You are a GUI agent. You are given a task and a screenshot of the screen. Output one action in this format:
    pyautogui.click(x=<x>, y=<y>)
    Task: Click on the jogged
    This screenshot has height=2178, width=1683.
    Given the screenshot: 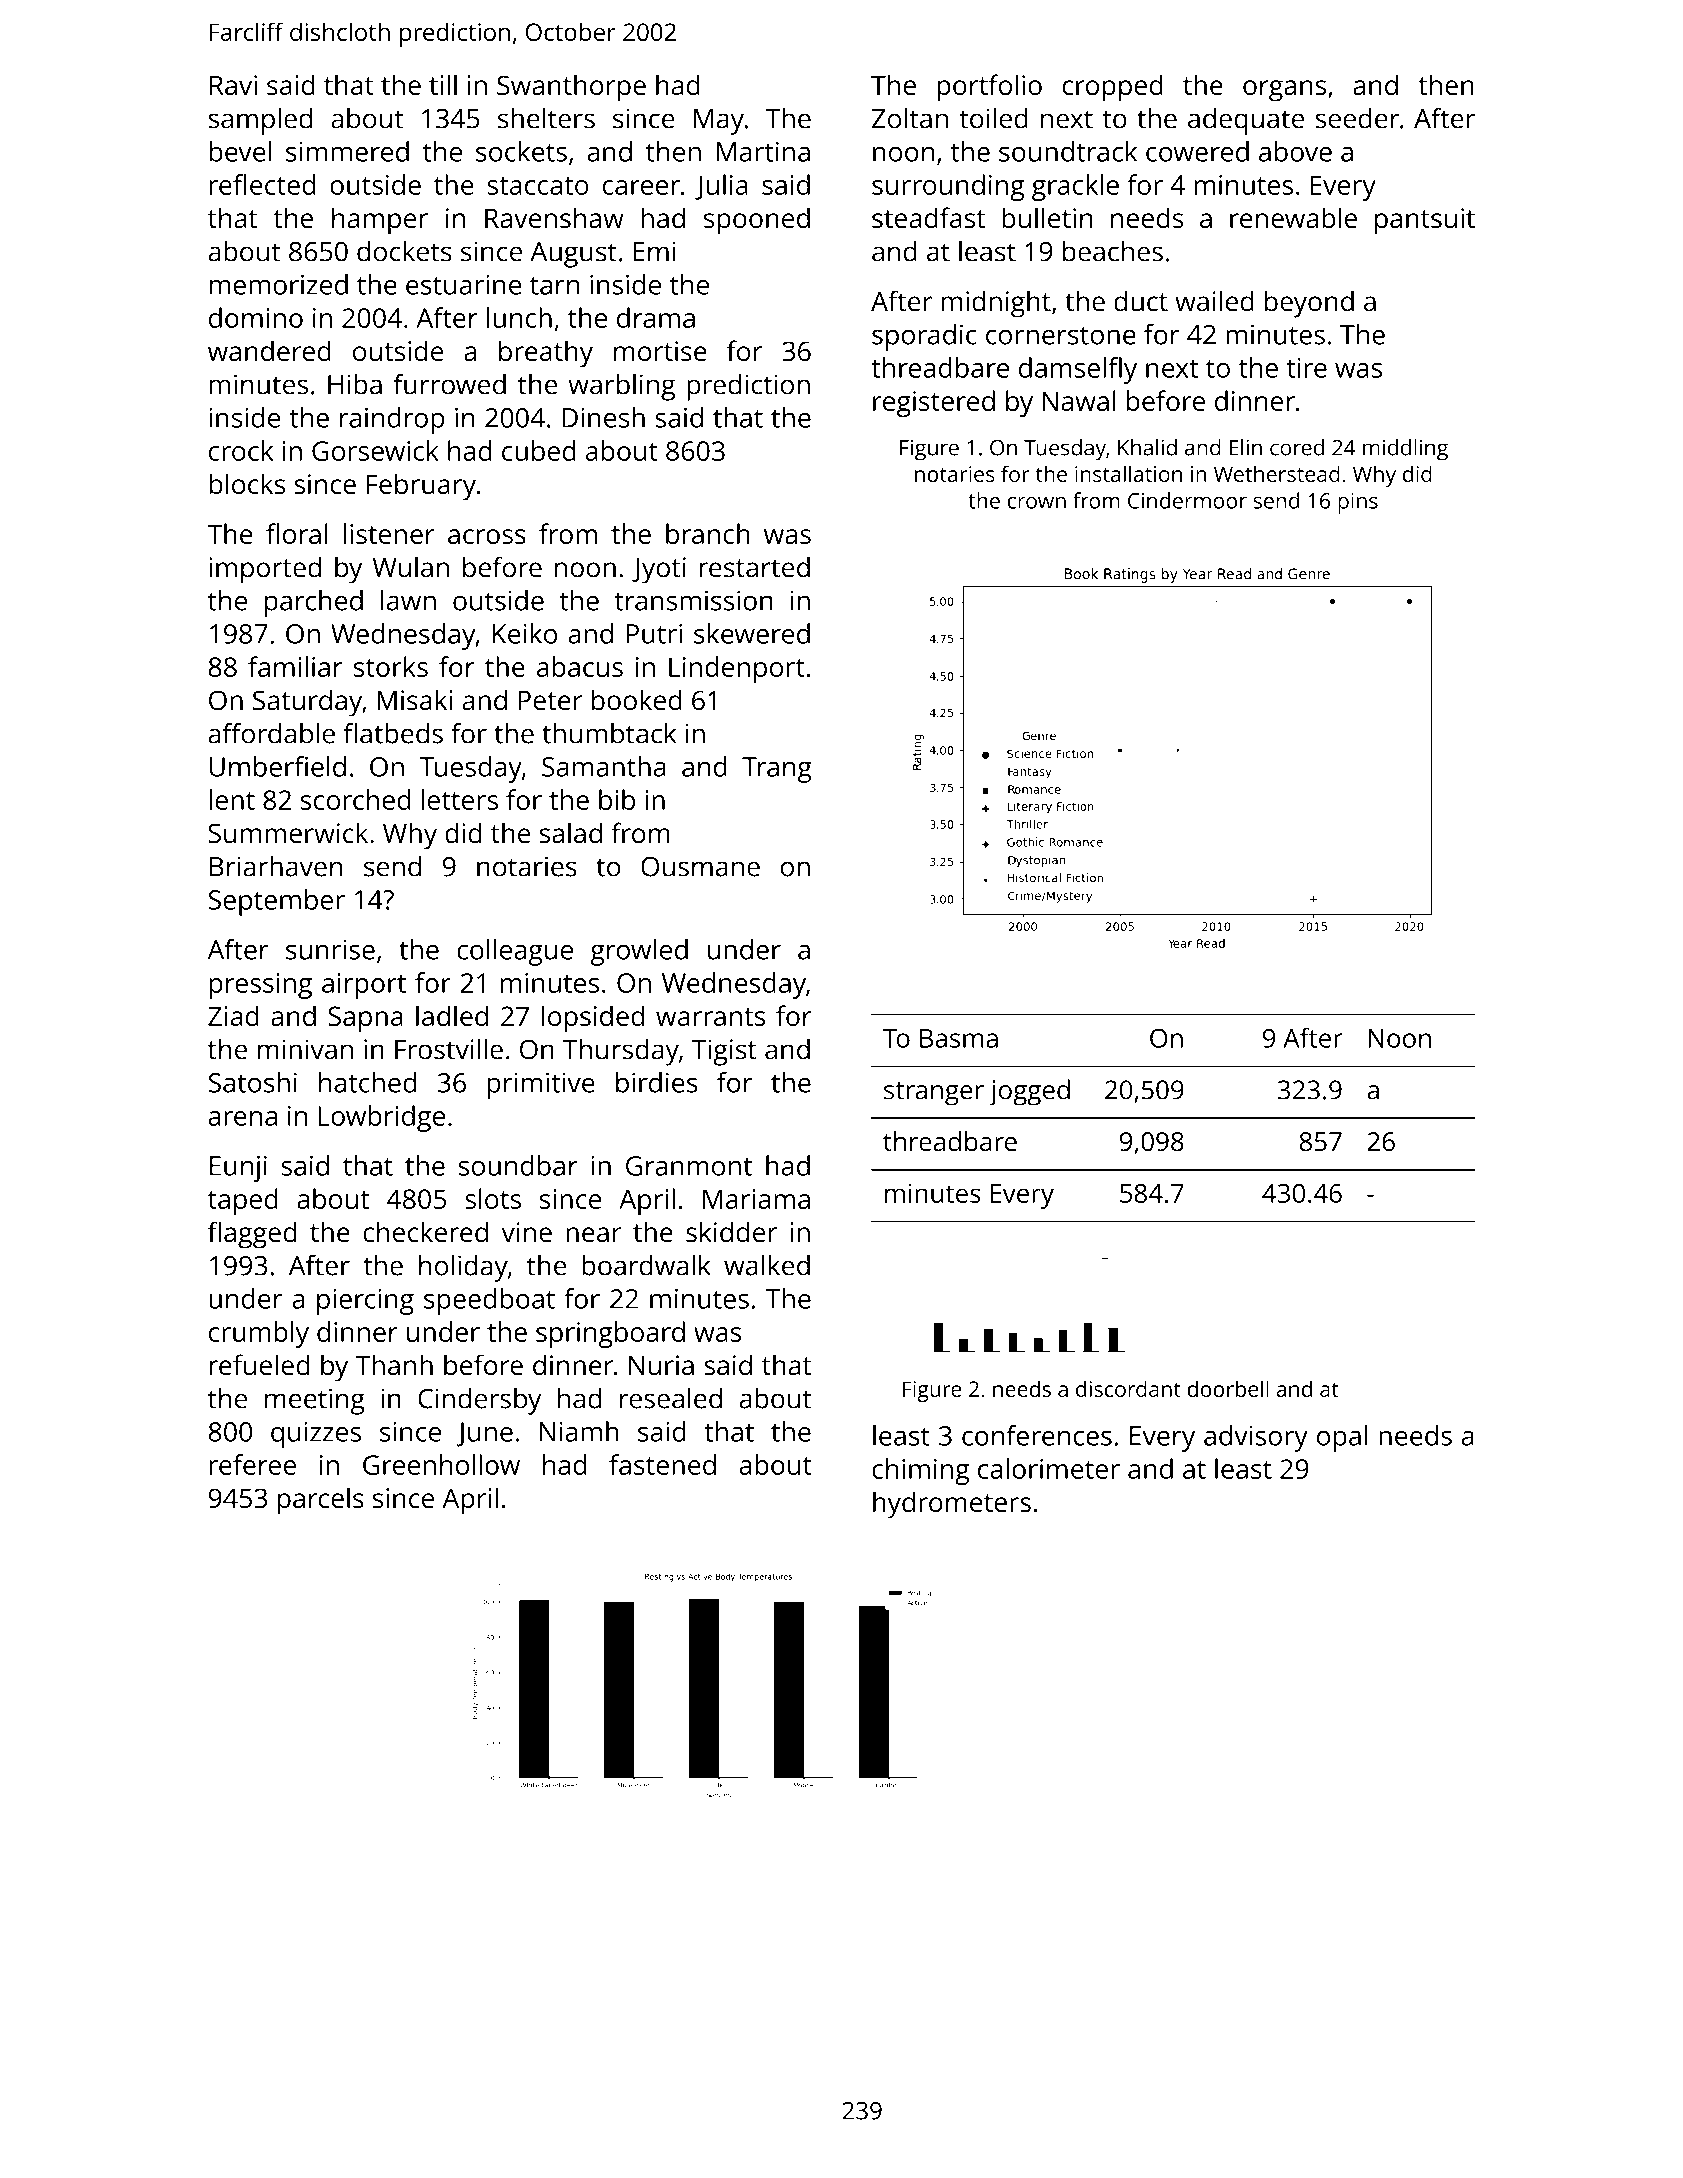 What is the action you would take?
    pyautogui.click(x=1029, y=1092)
